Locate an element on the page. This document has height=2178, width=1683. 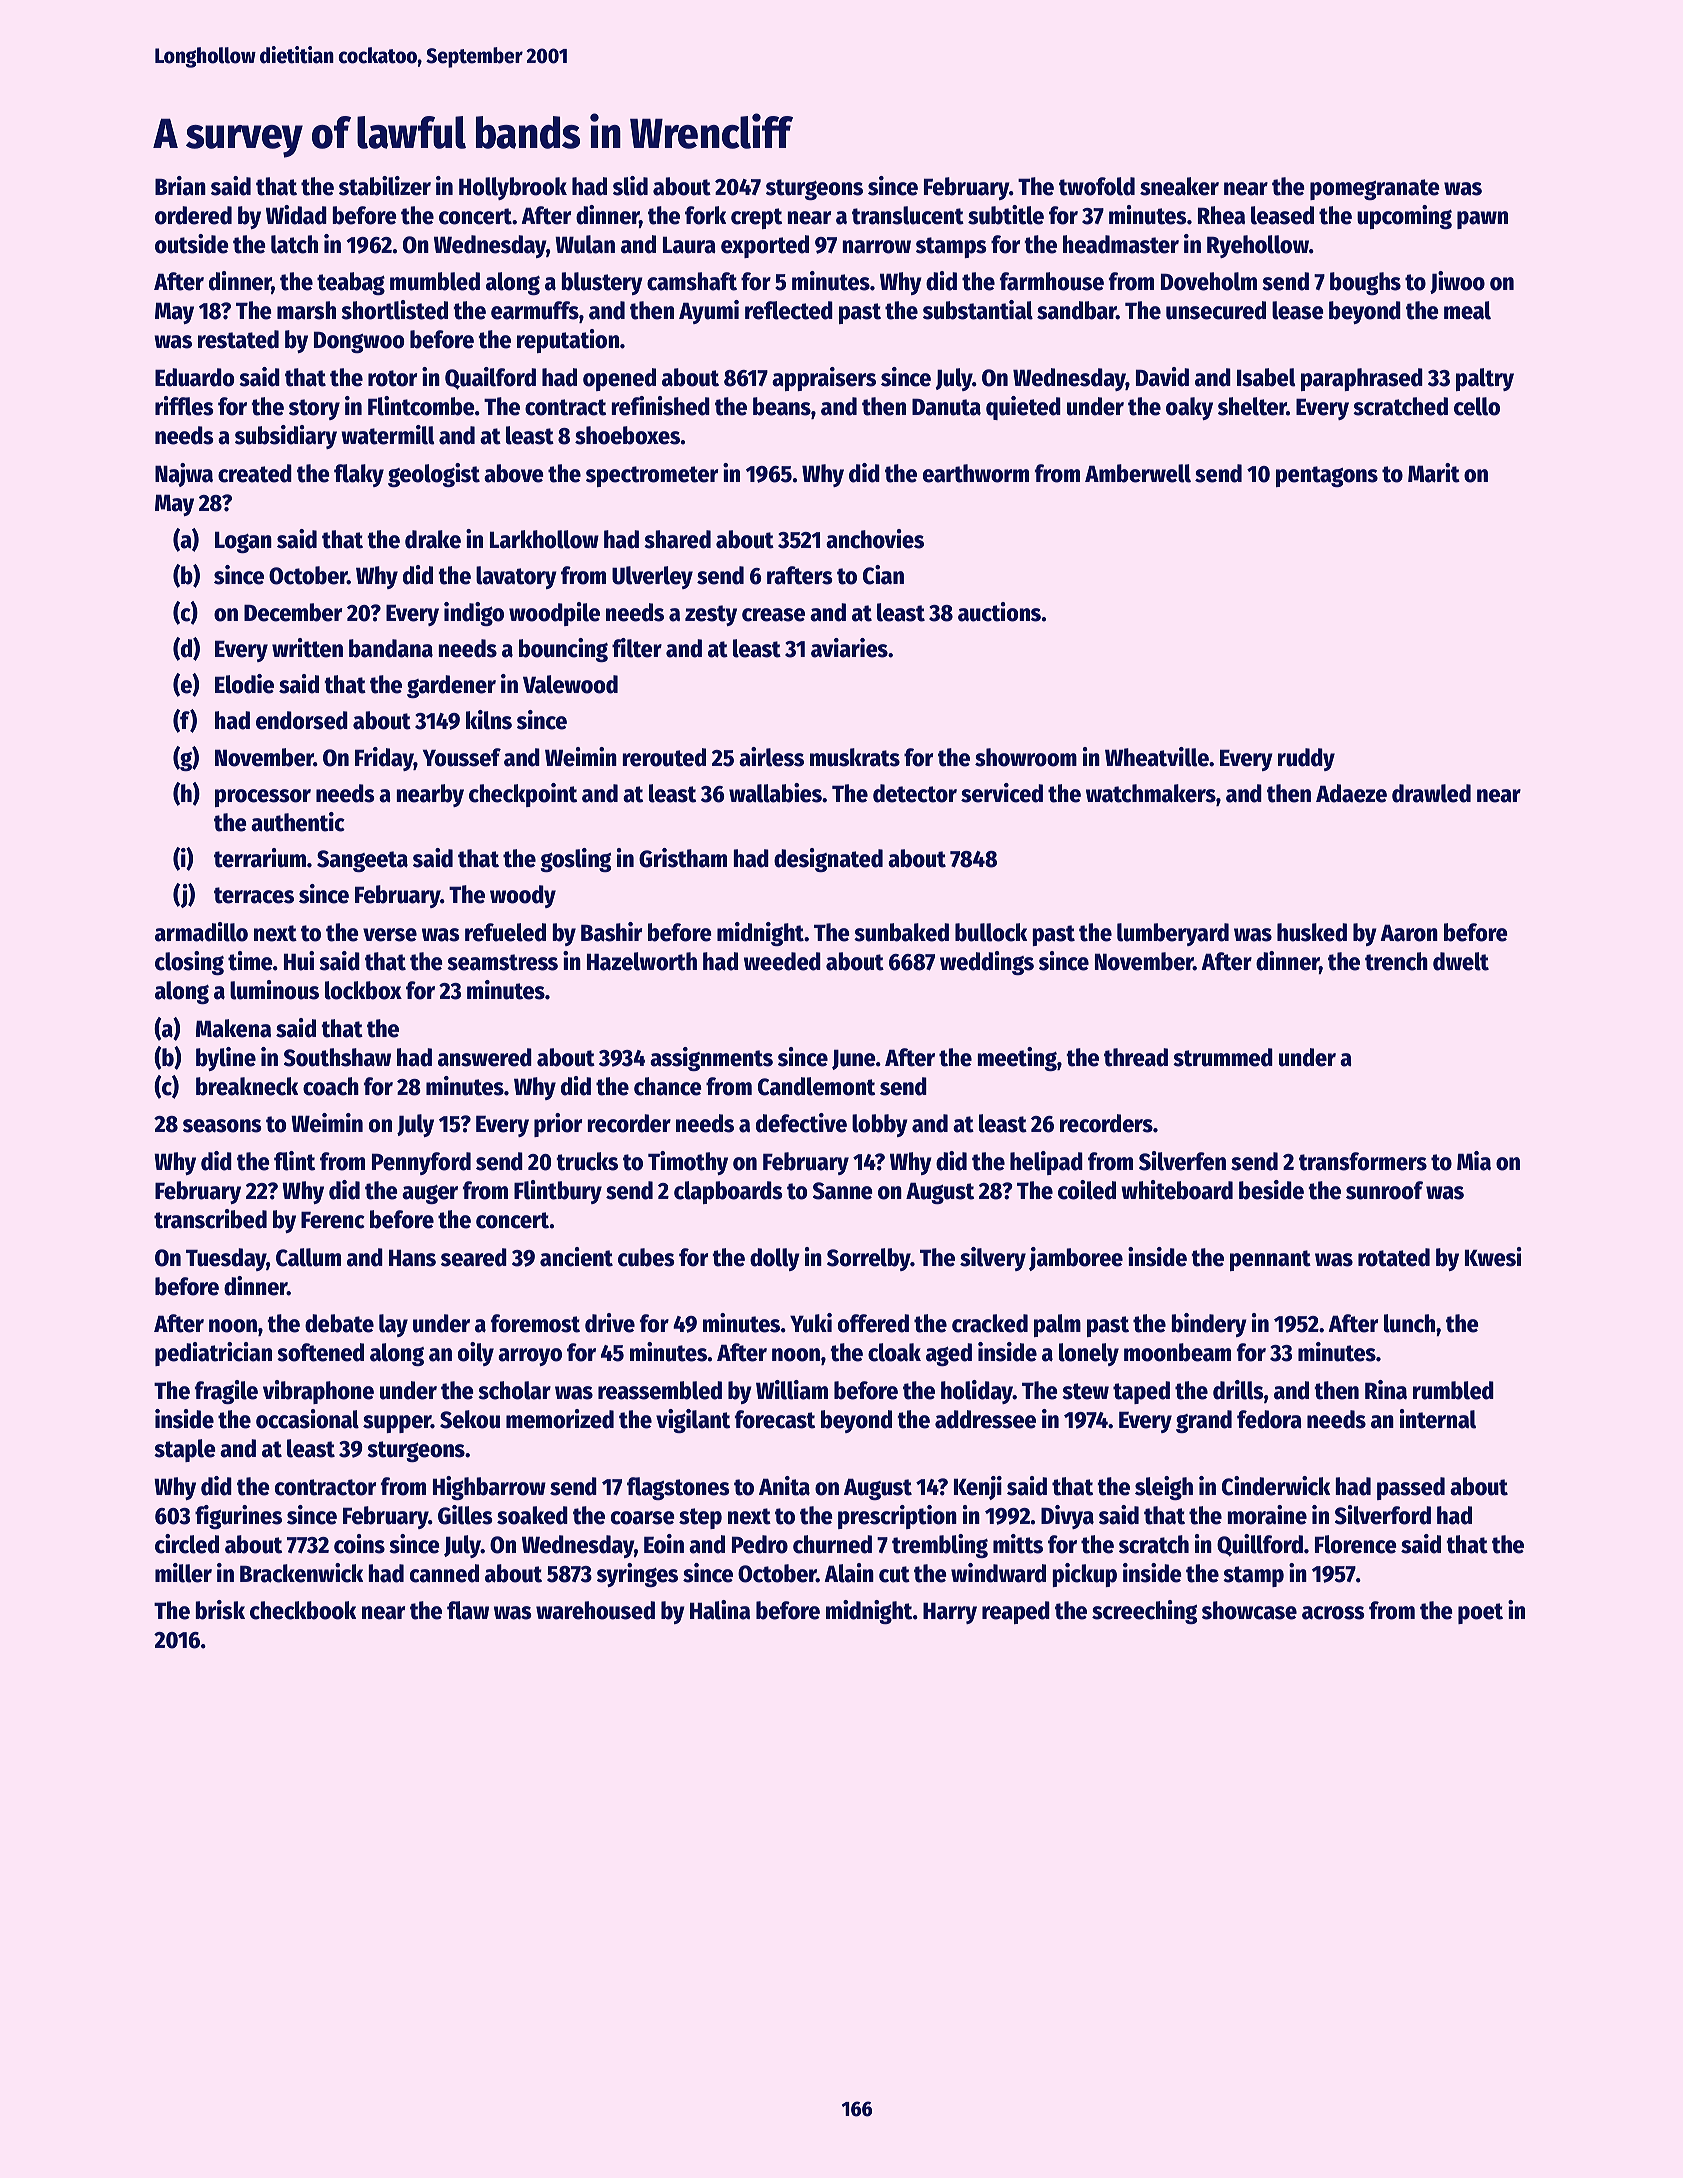
Yuki is located at coordinates (811, 1323).
